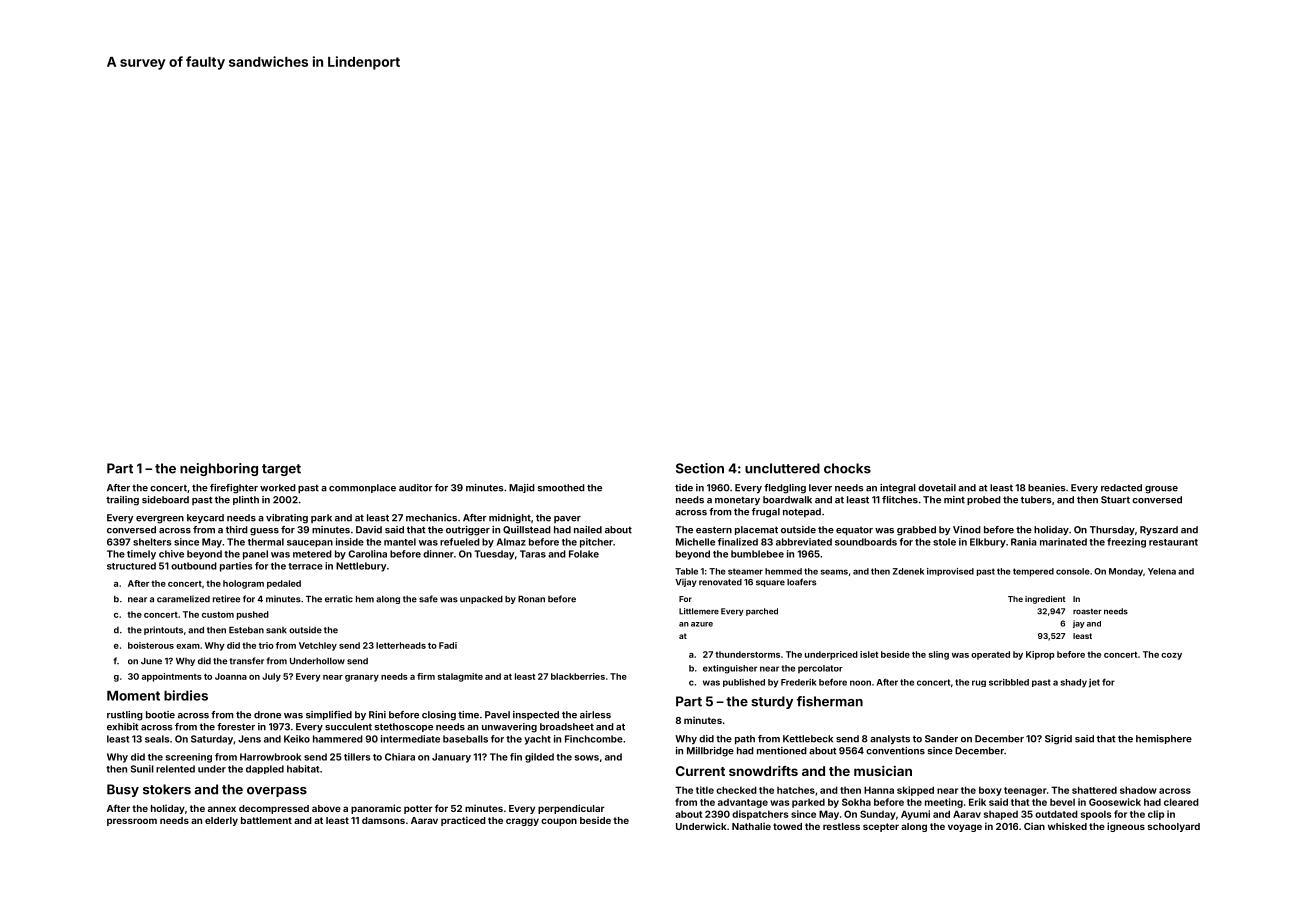  Describe the element at coordinates (132, 822) in the image. I see `pressroom` at that location.
